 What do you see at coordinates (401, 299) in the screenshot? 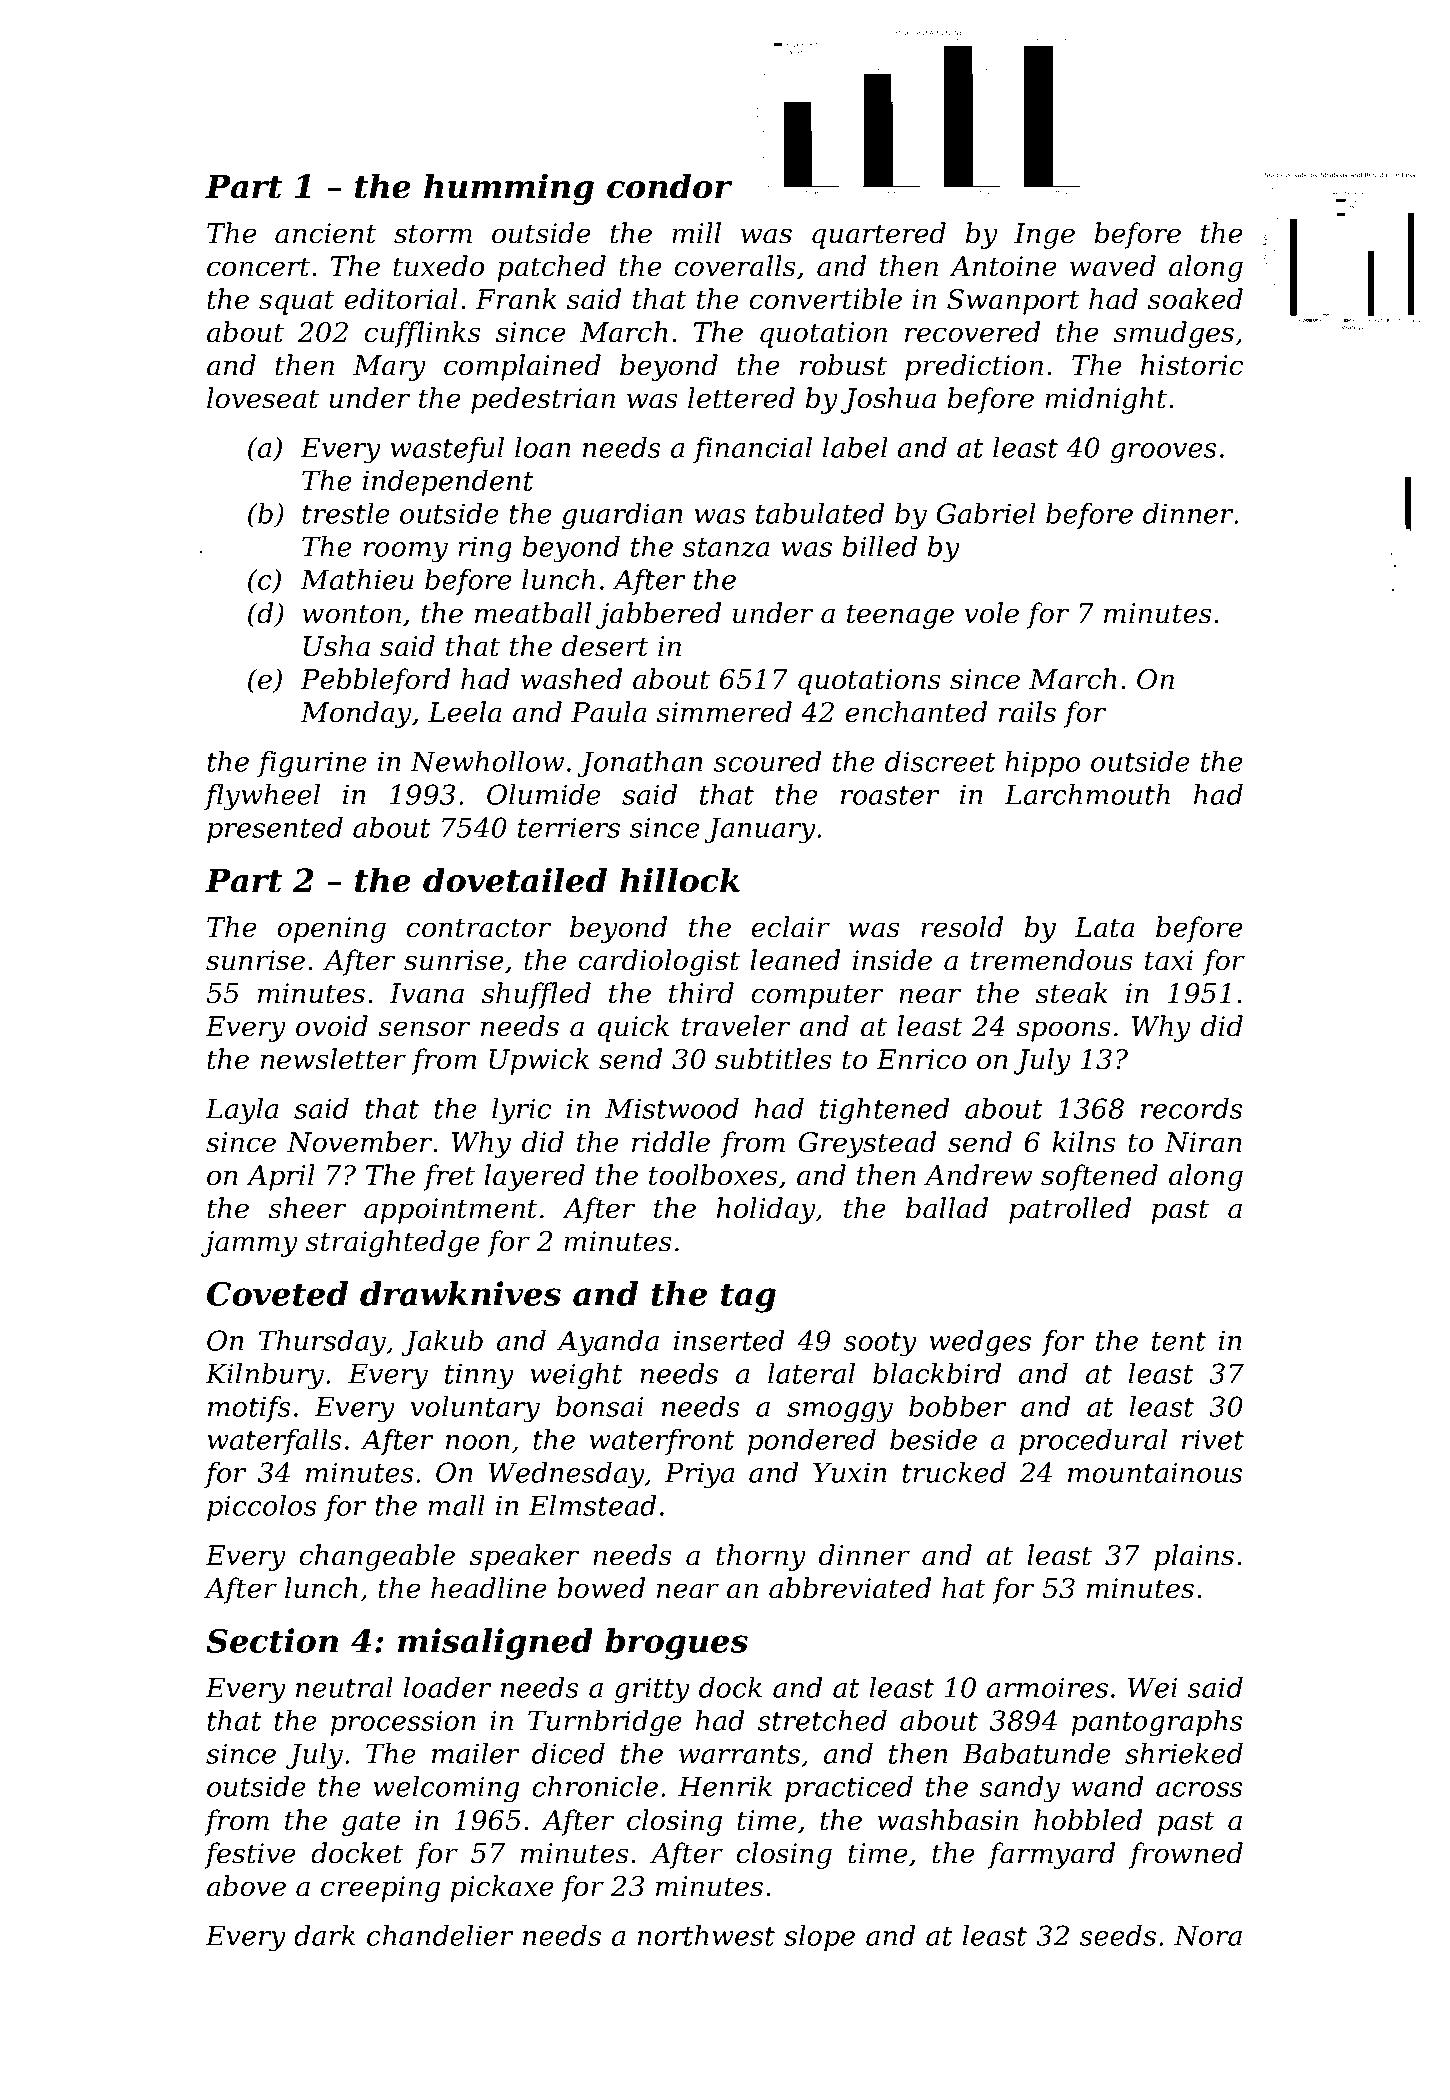
I see `editorial` at bounding box center [401, 299].
